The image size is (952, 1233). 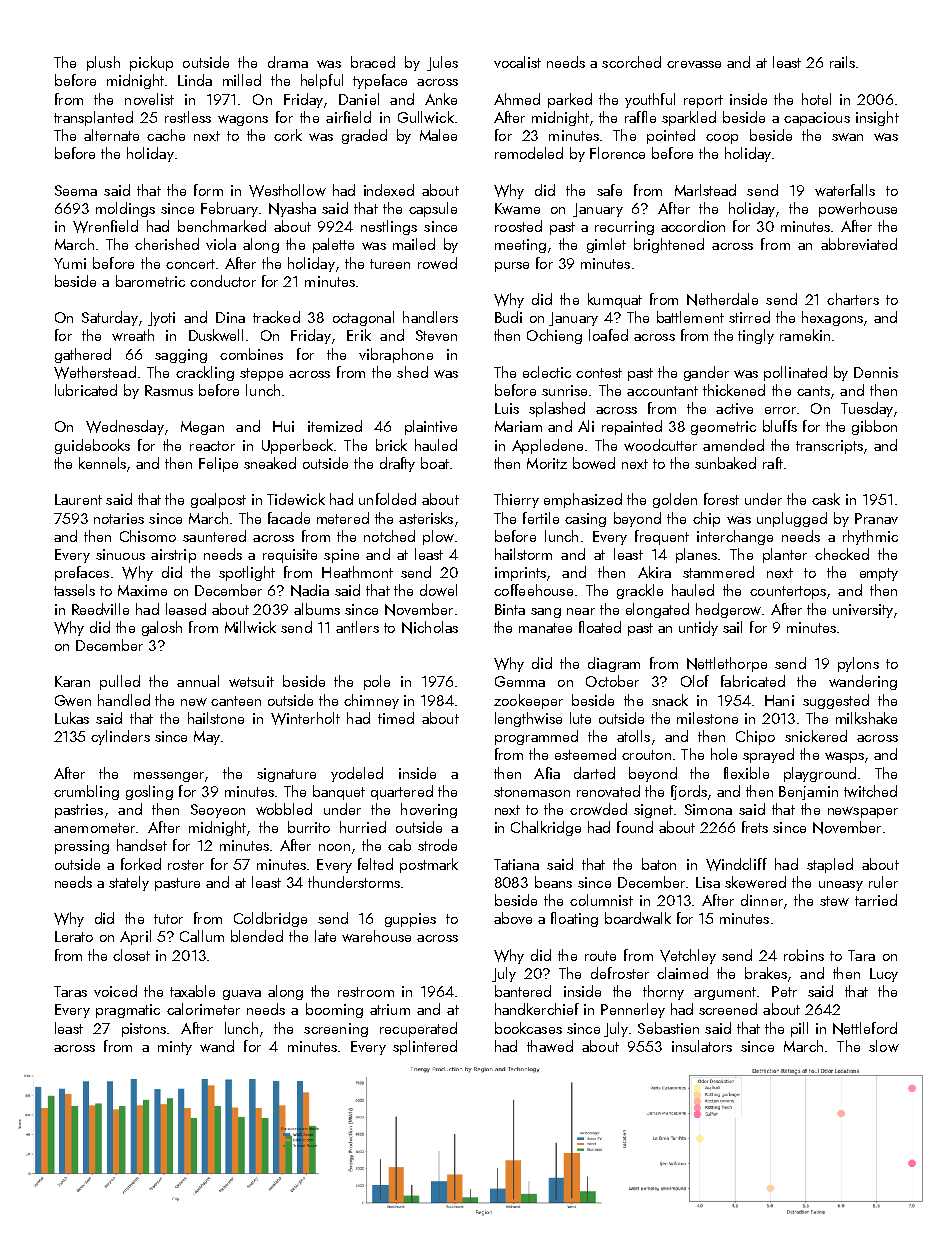 What do you see at coordinates (842, 62) in the page?
I see `rails` at bounding box center [842, 62].
